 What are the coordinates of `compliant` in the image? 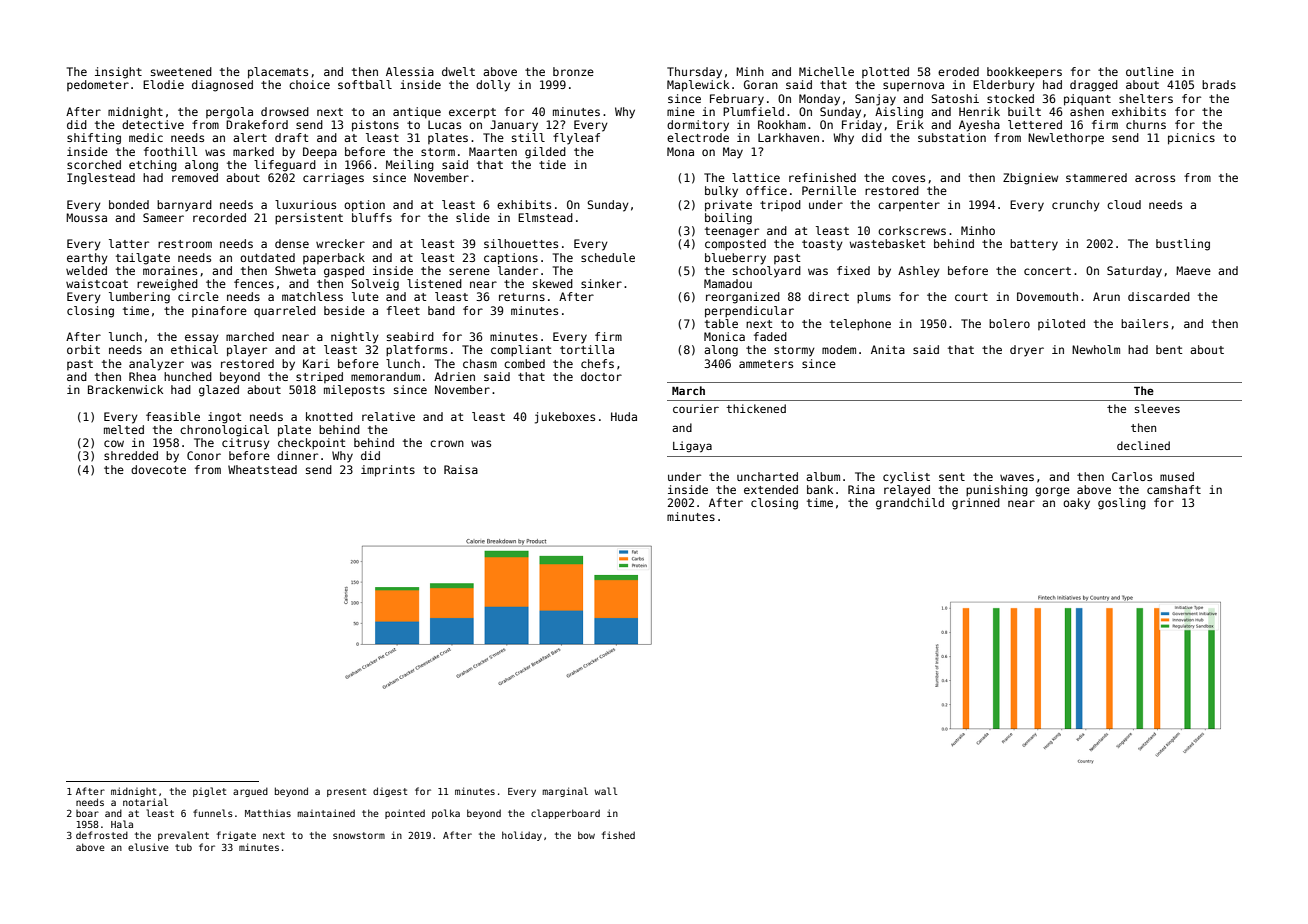 It's located at (521, 351).
